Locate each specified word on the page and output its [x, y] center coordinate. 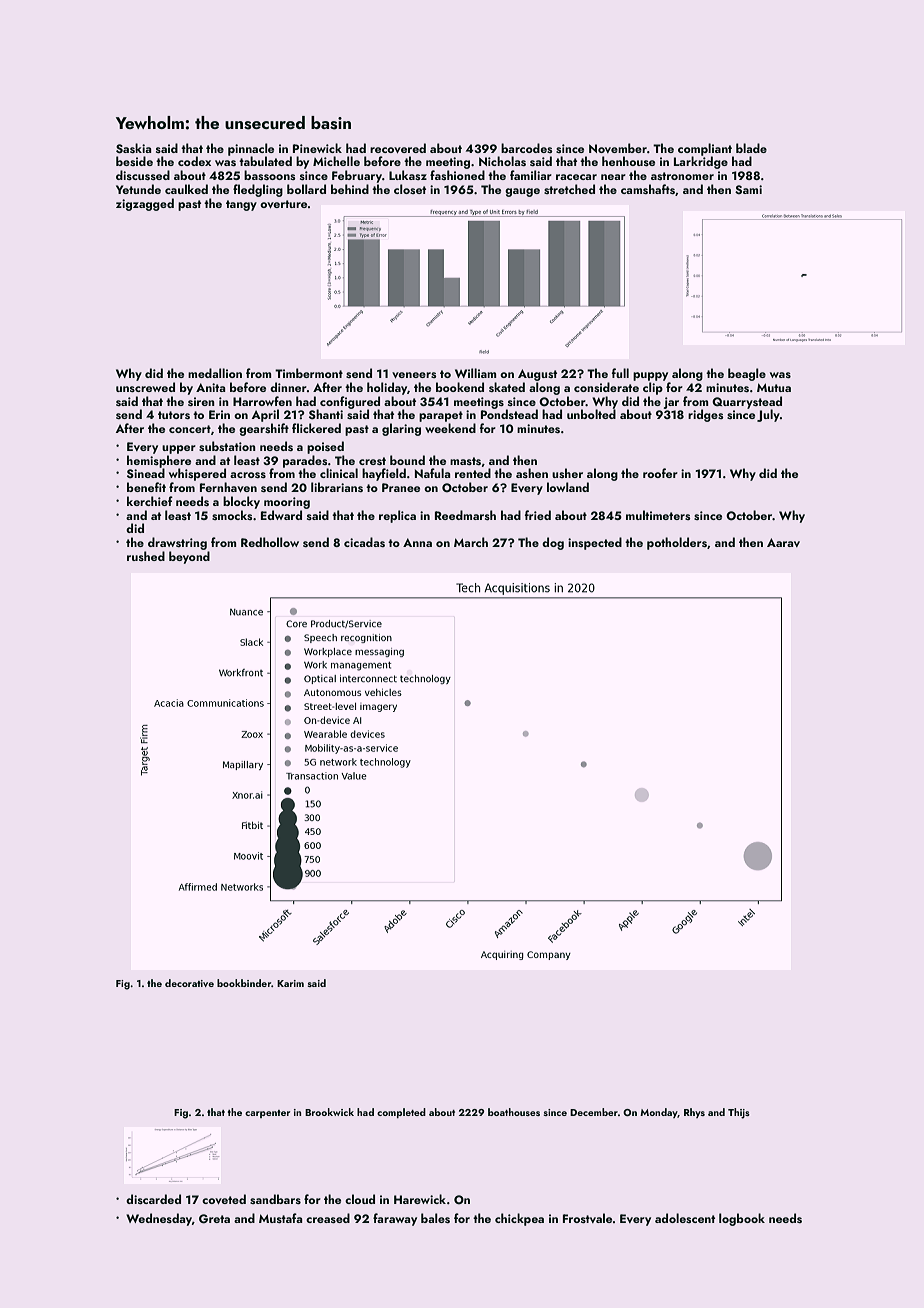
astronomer [682, 176]
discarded [153, 1199]
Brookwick [329, 1112]
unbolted [591, 414]
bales [435, 1218]
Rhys [694, 1113]
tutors [174, 415]
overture [283, 204]
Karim [290, 983]
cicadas [364, 542]
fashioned [457, 175]
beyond [189, 557]
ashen [532, 473]
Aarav [783, 542]
